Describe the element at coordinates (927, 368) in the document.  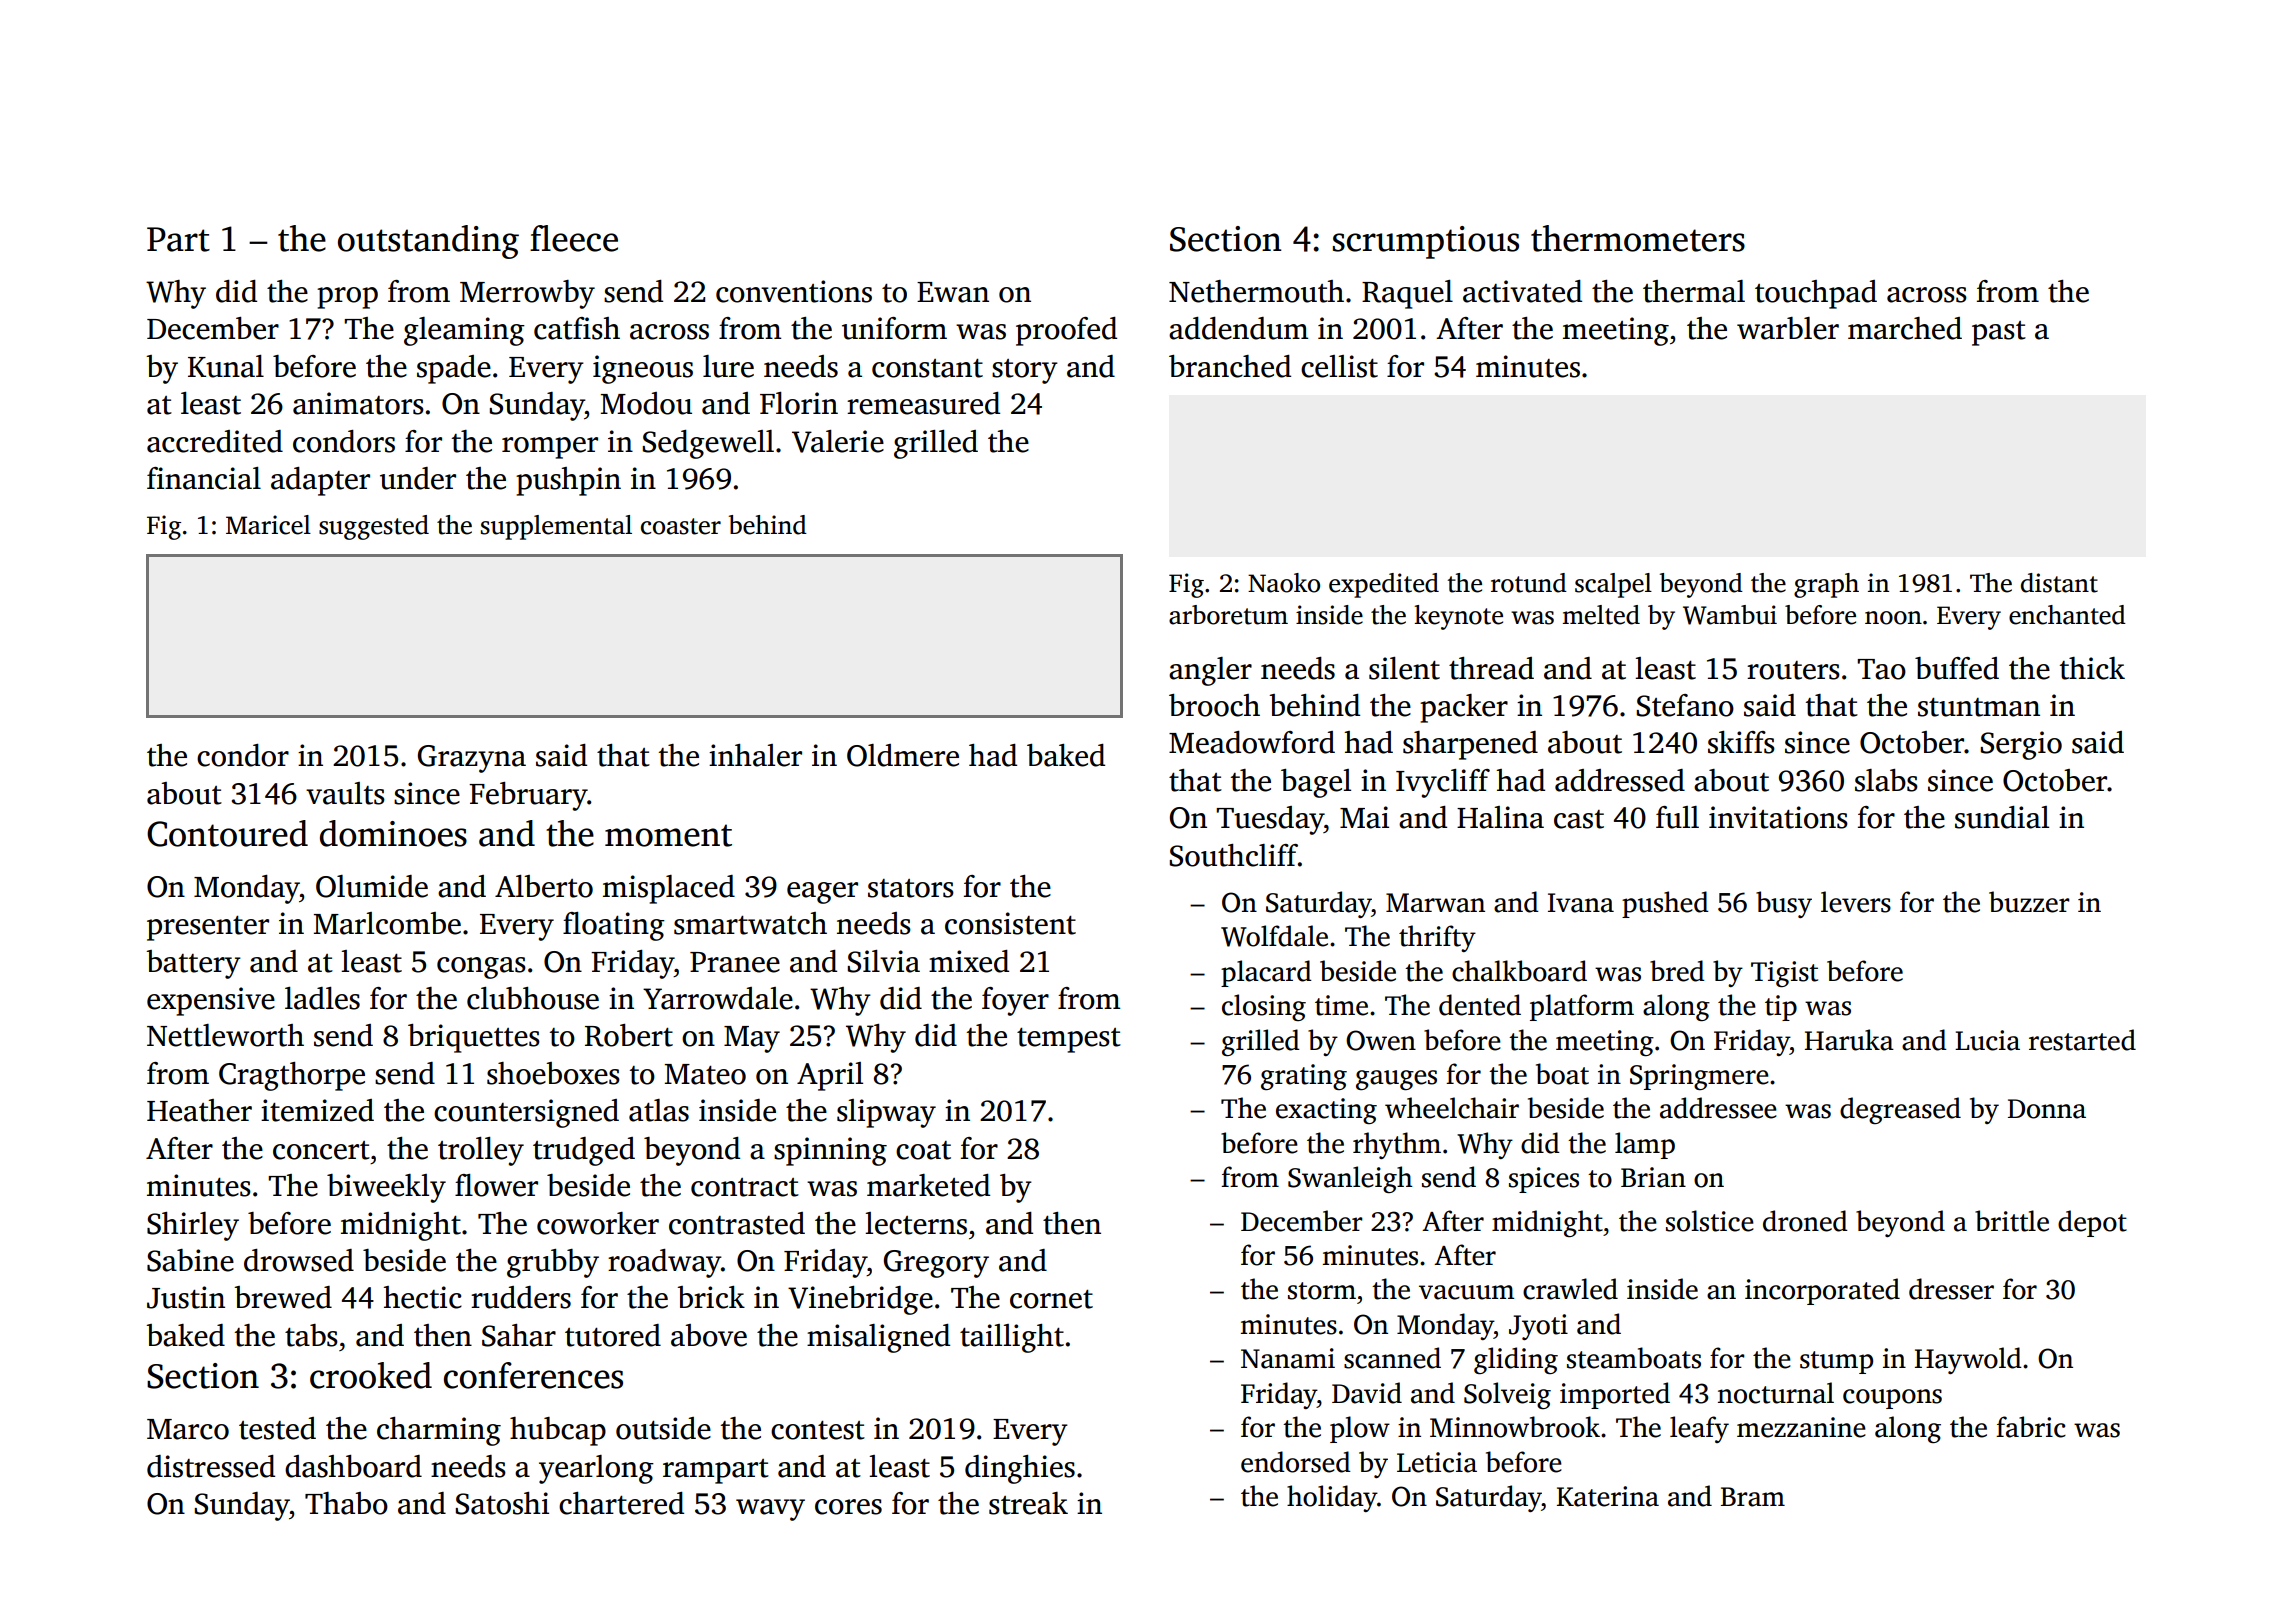
I see `constant` at that location.
